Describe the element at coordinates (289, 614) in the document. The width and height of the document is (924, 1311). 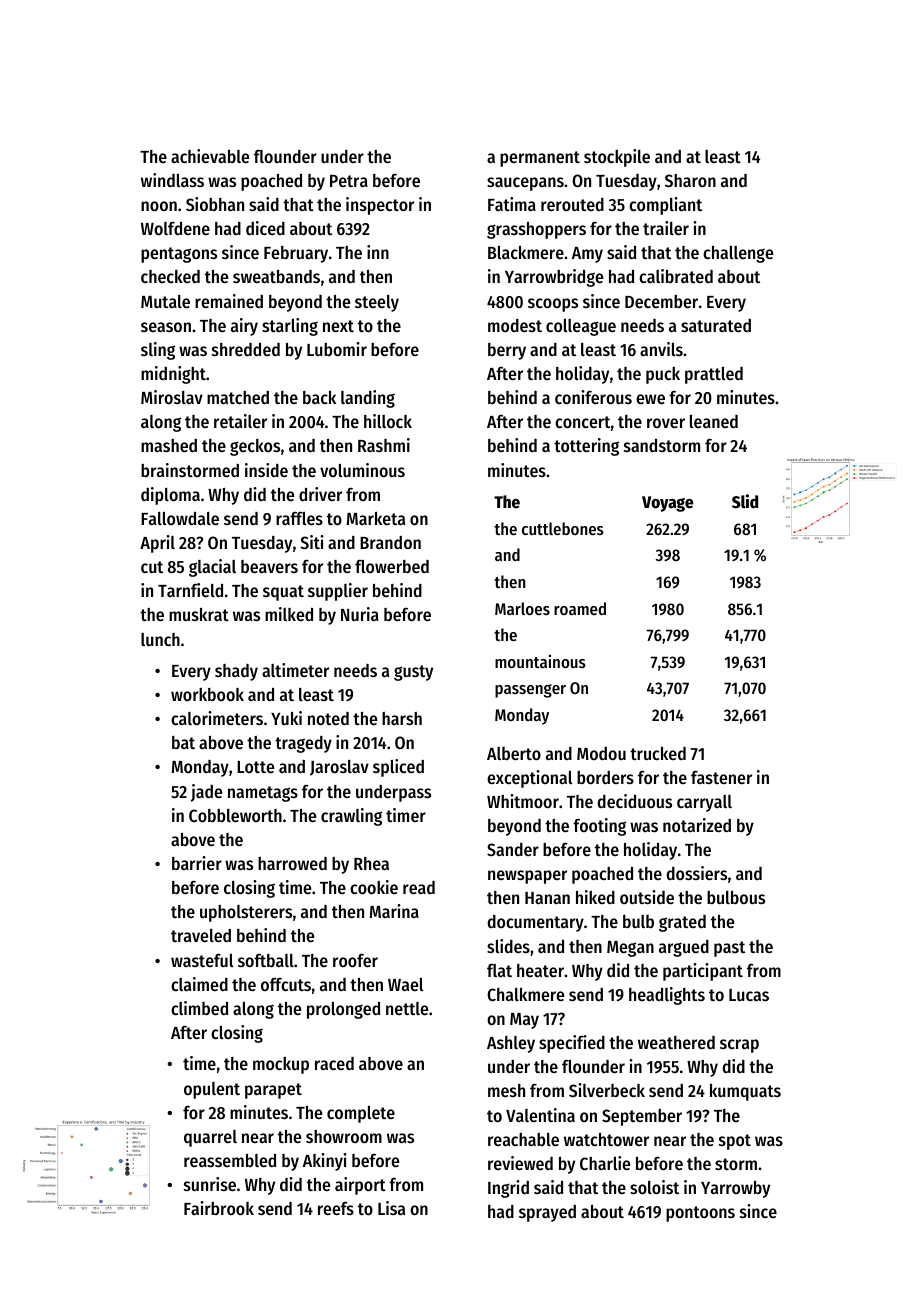
I see `milked` at that location.
